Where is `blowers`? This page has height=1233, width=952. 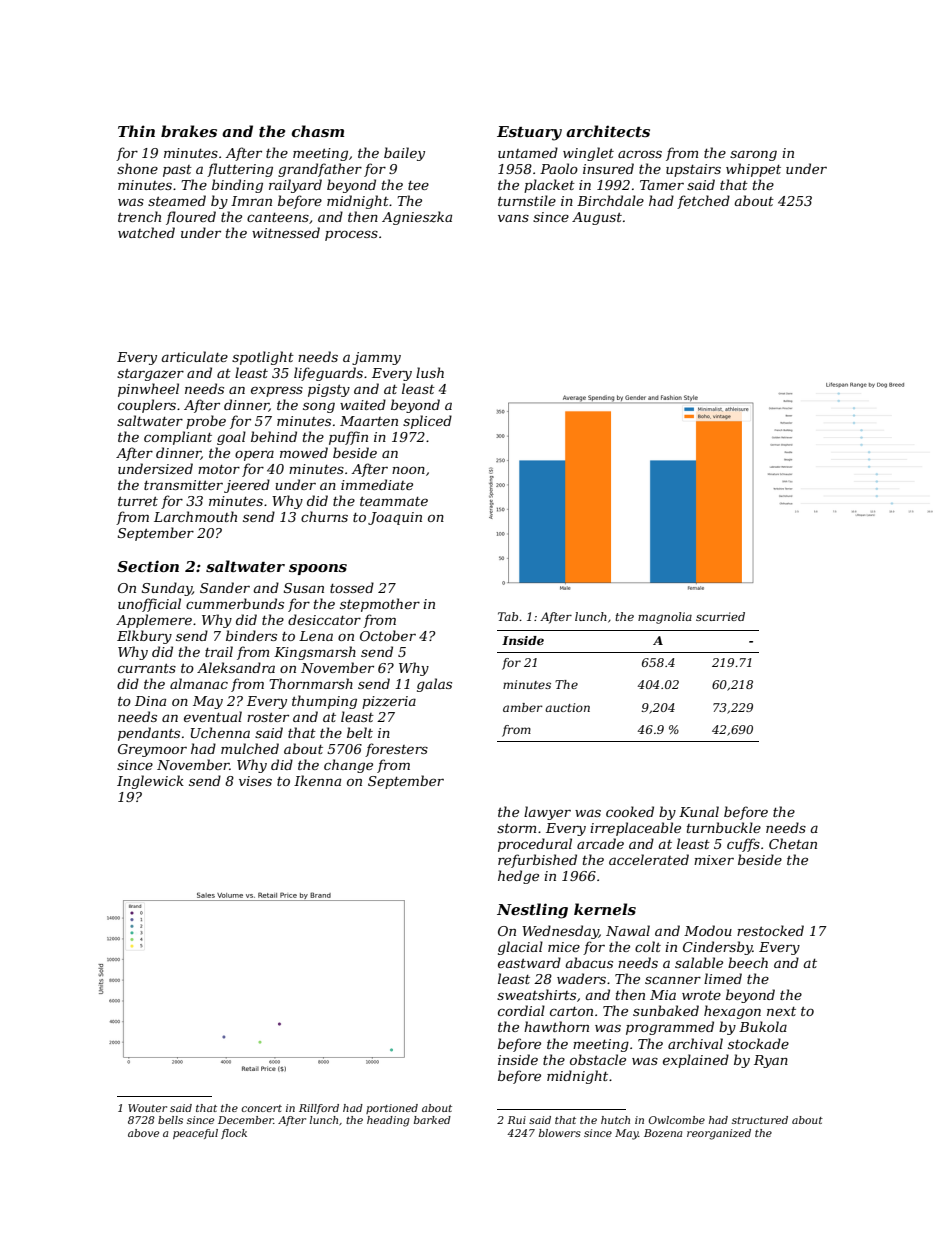
blowers is located at coordinates (560, 1133).
